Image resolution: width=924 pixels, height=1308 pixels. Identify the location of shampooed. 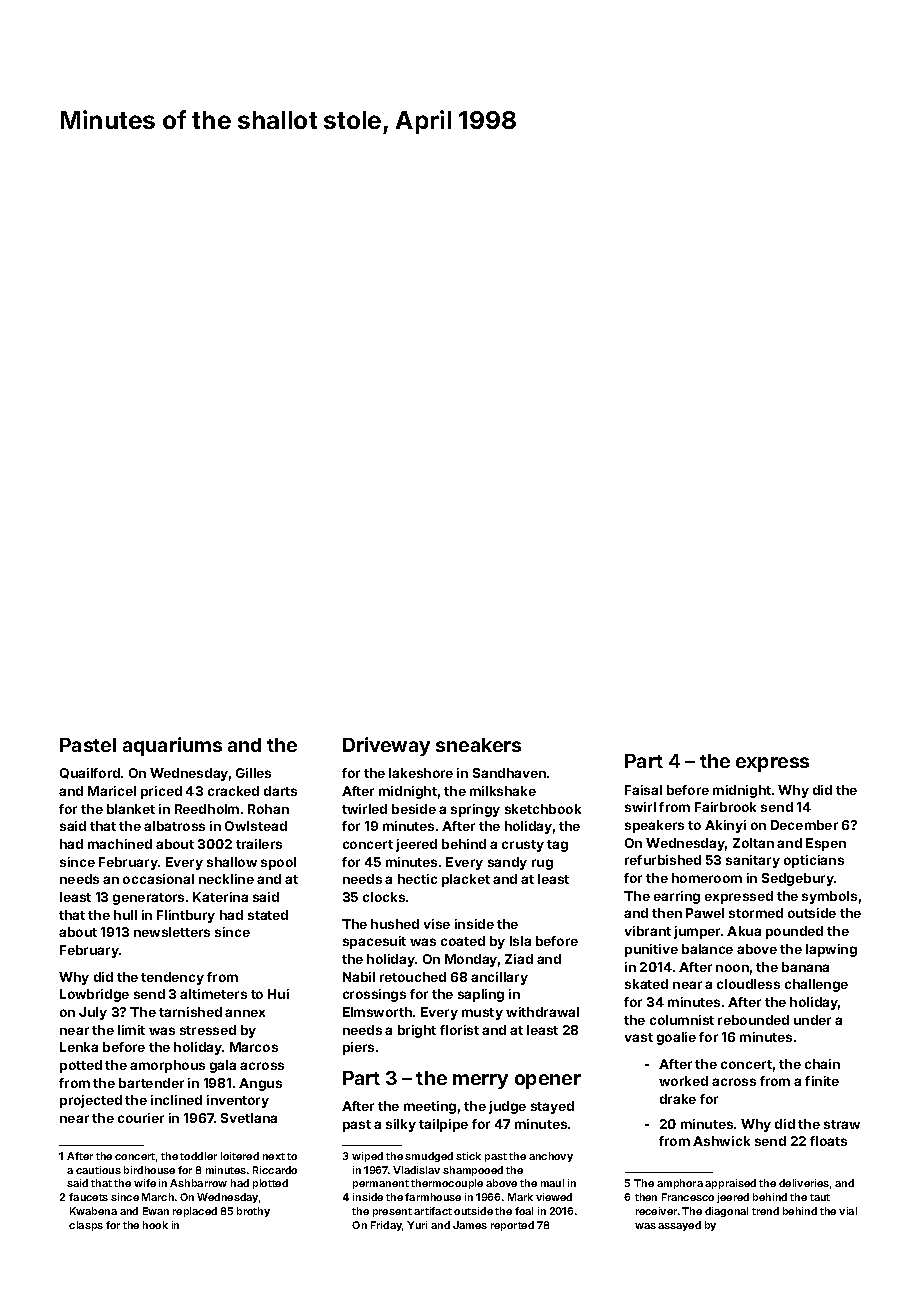
(473, 1171).
